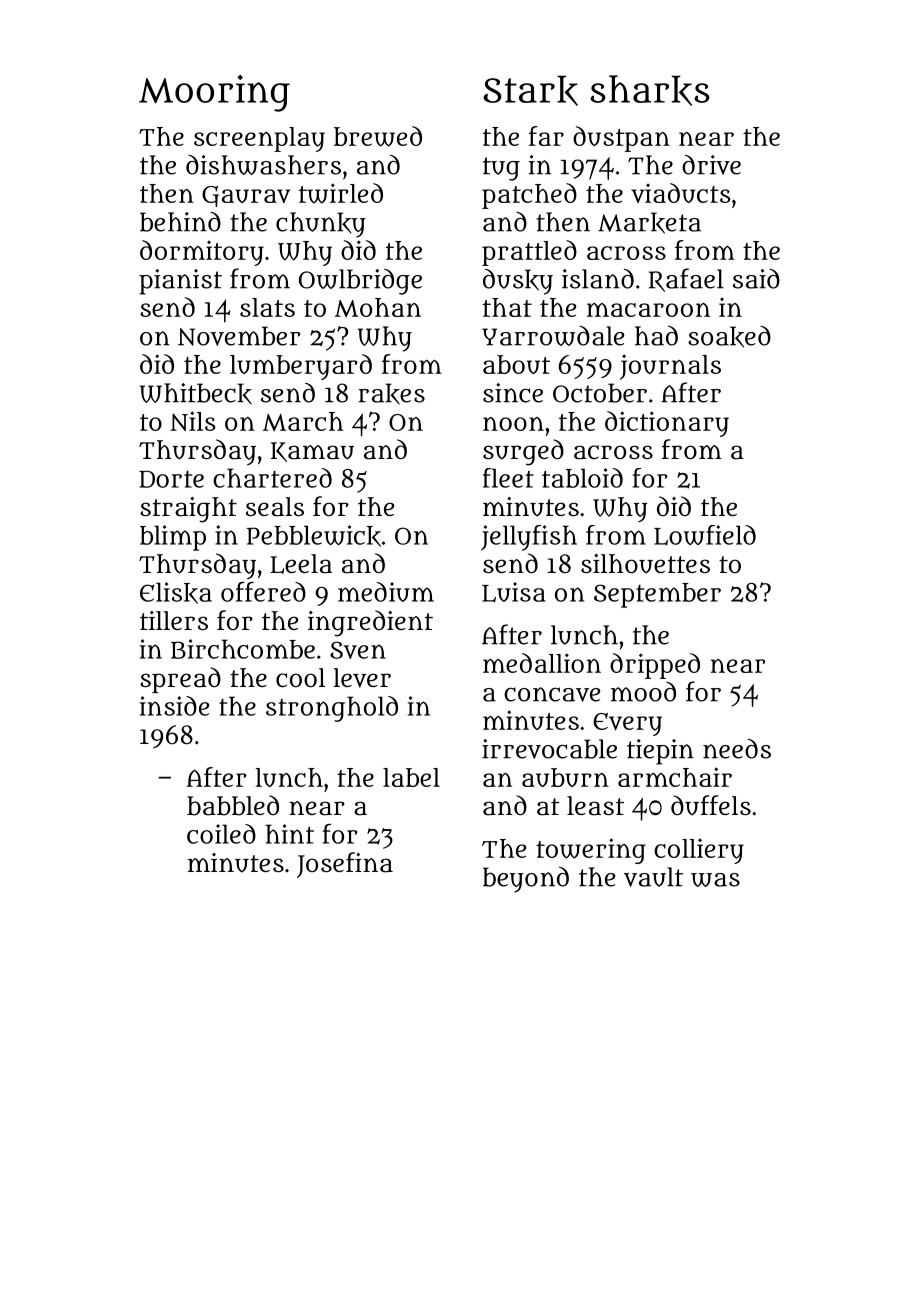  I want to click on slats, so click(267, 307).
